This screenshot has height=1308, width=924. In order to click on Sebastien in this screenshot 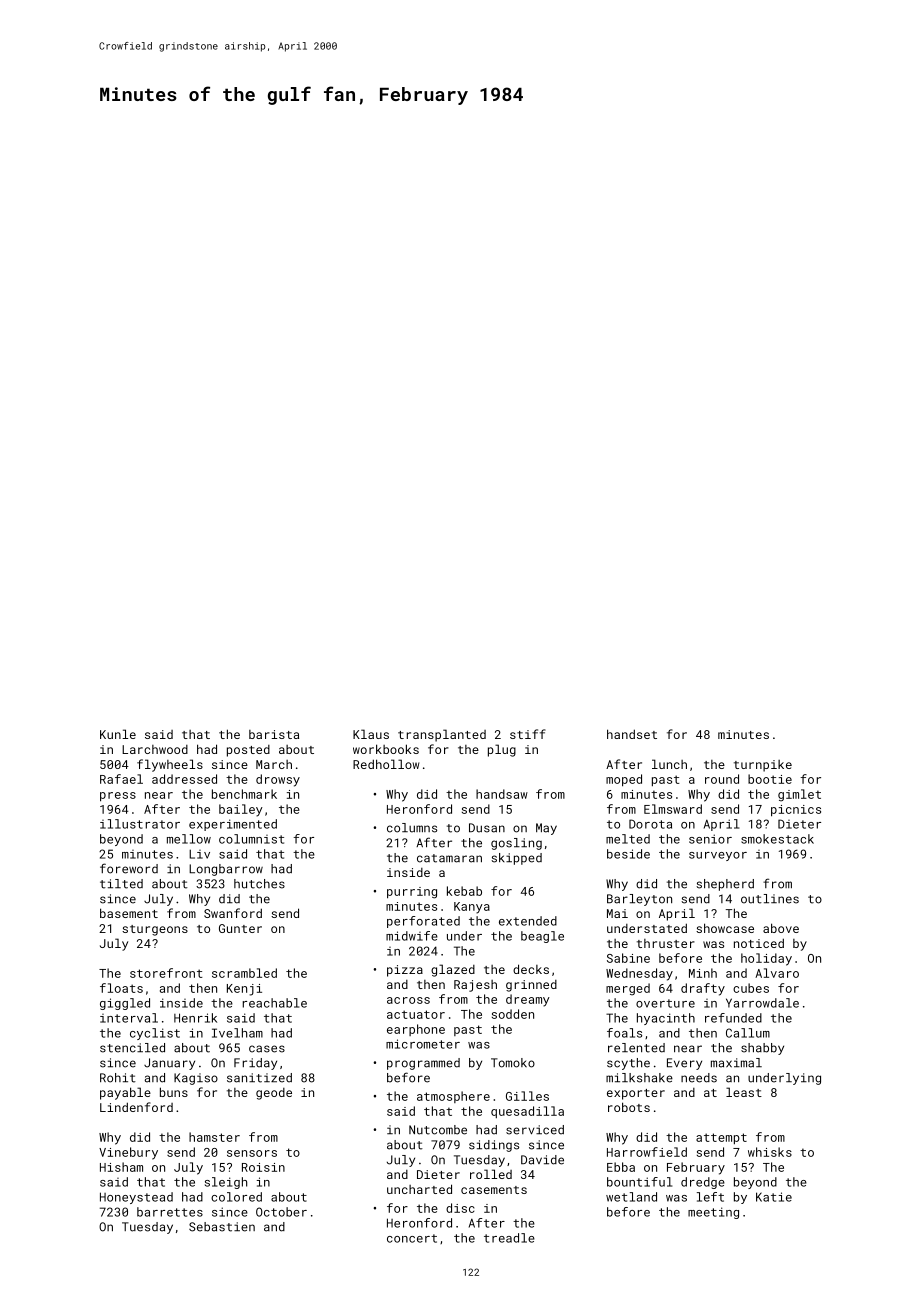, I will do `click(222, 1227)`.
